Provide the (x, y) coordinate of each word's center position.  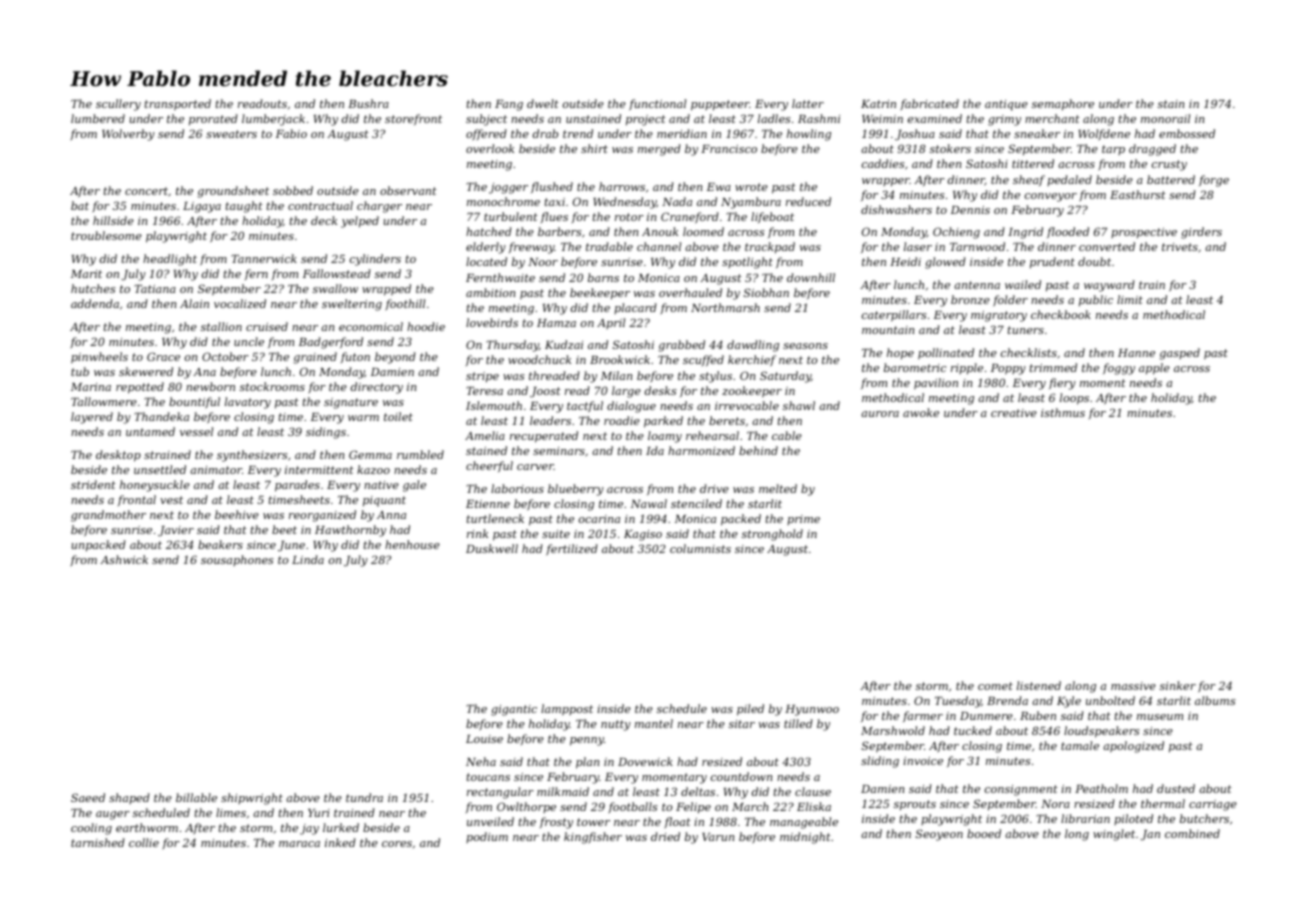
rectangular (500, 793)
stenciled (696, 503)
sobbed (293, 190)
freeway (531, 248)
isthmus (1063, 412)
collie (144, 842)
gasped (1180, 354)
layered (92, 418)
